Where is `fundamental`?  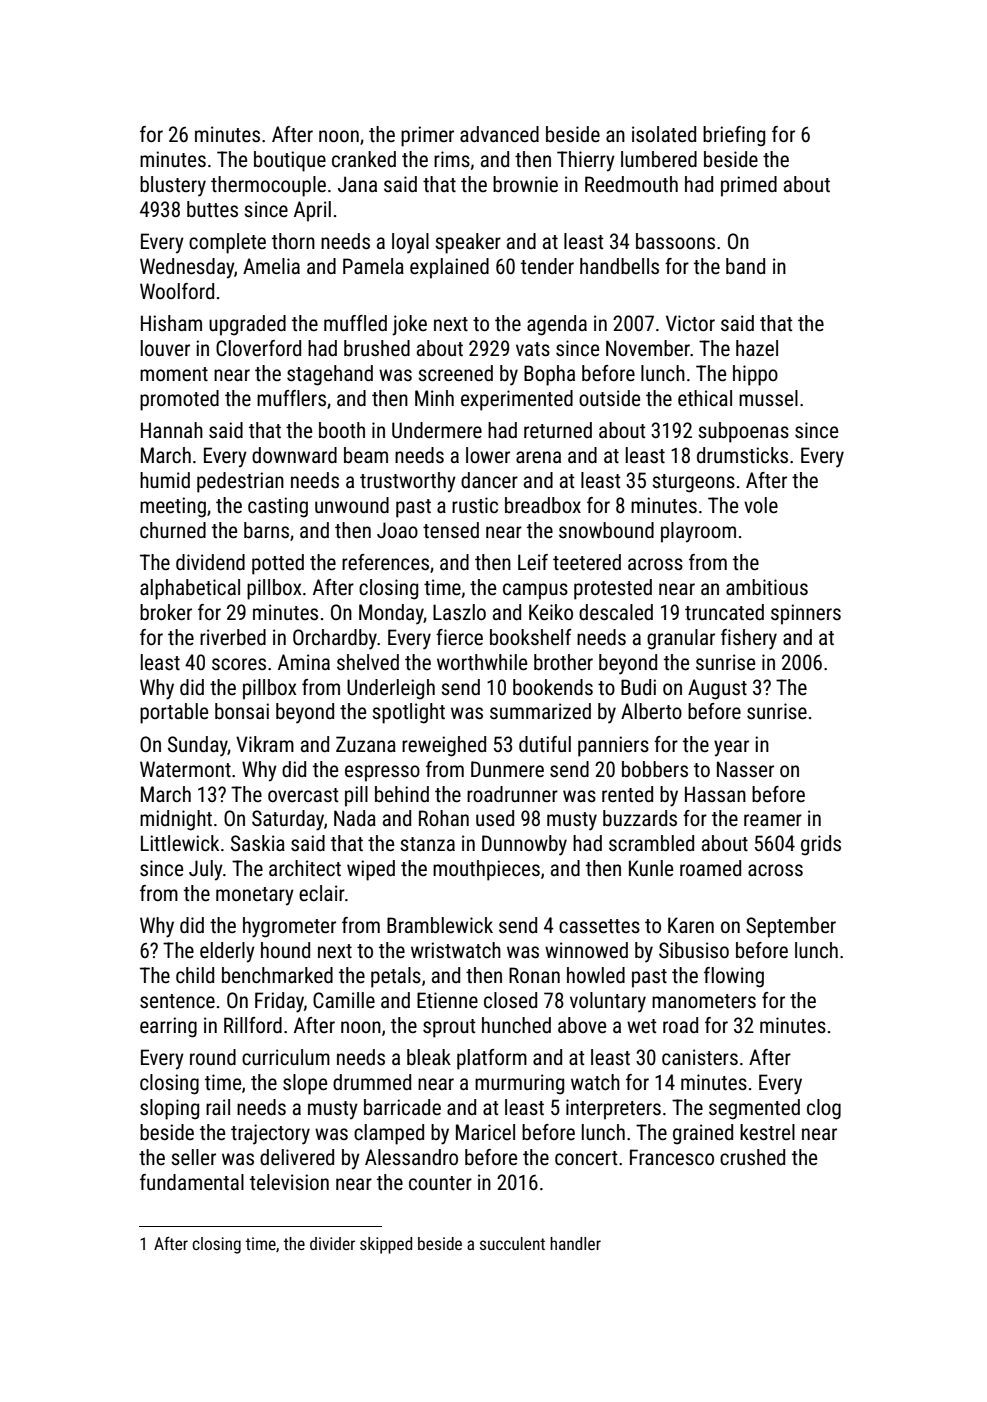
fundamental is located at coordinates (192, 1182).
